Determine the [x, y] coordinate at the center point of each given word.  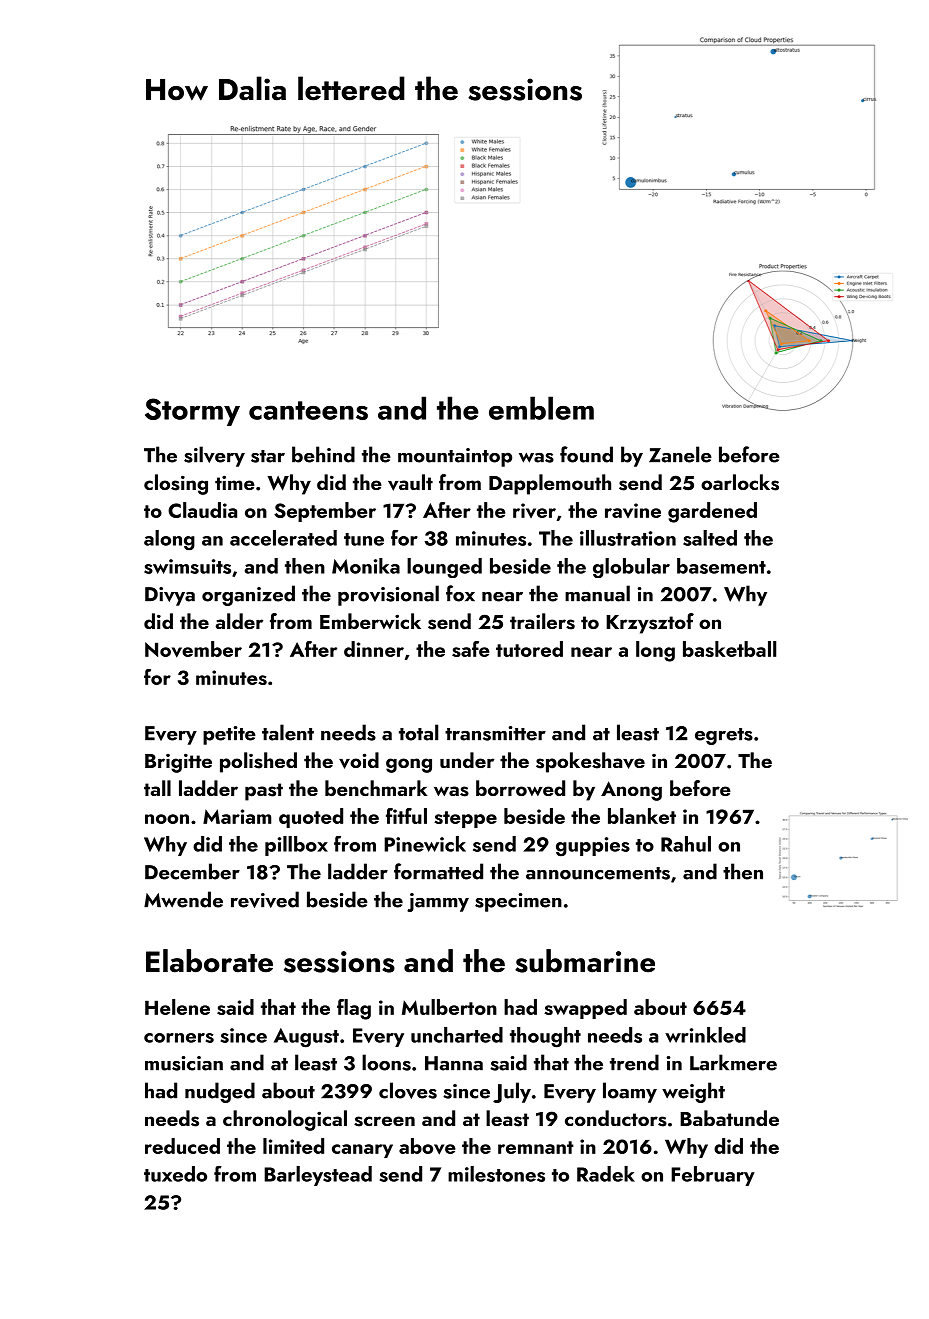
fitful [406, 816]
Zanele [680, 454]
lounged [444, 568]
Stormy [192, 412]
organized [248, 595]
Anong [631, 791]
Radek [606, 1174]
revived [265, 899]
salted [710, 538]
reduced [182, 1146]
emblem [541, 408]
